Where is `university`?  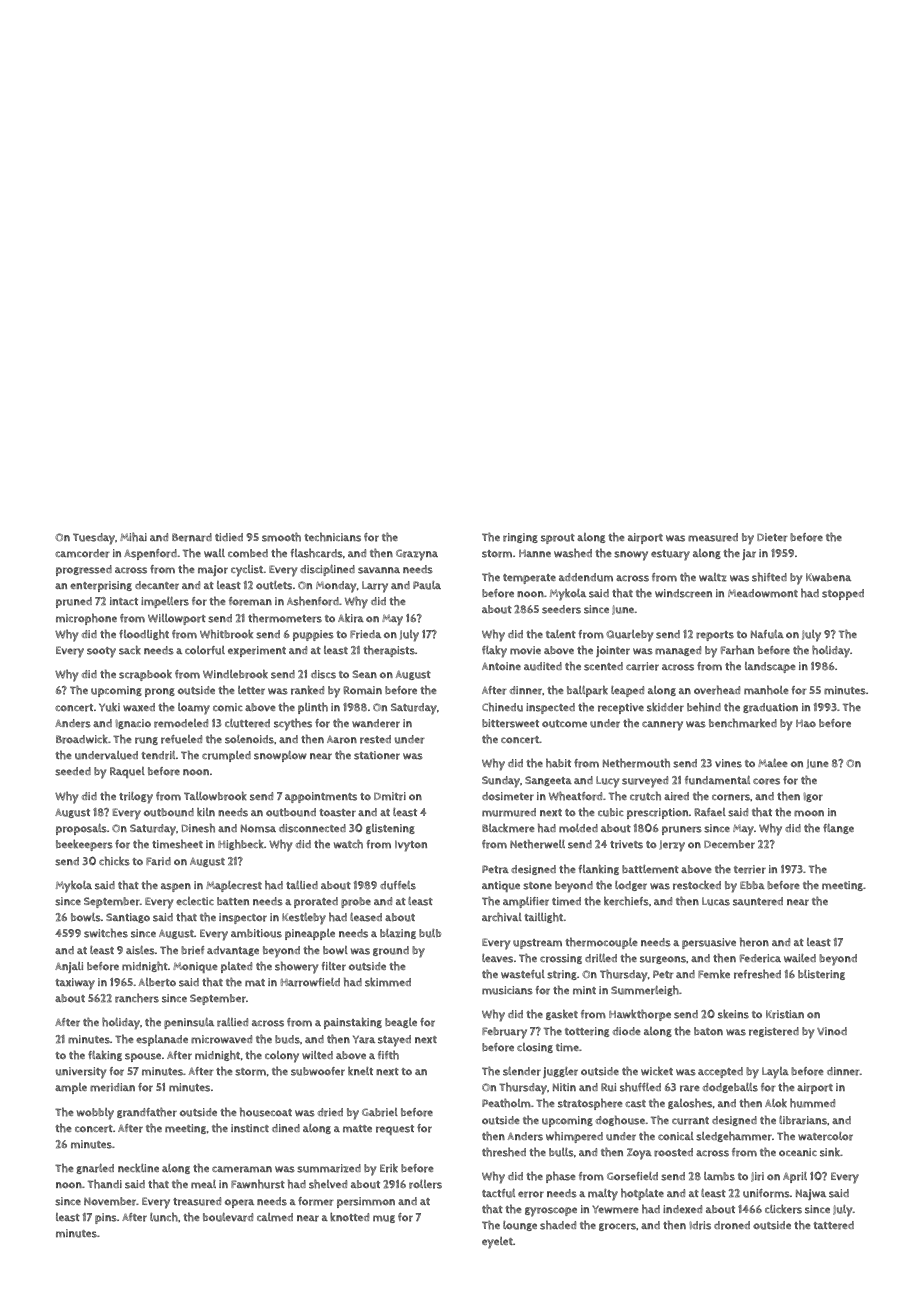 university is located at coordinates (81, 1073).
